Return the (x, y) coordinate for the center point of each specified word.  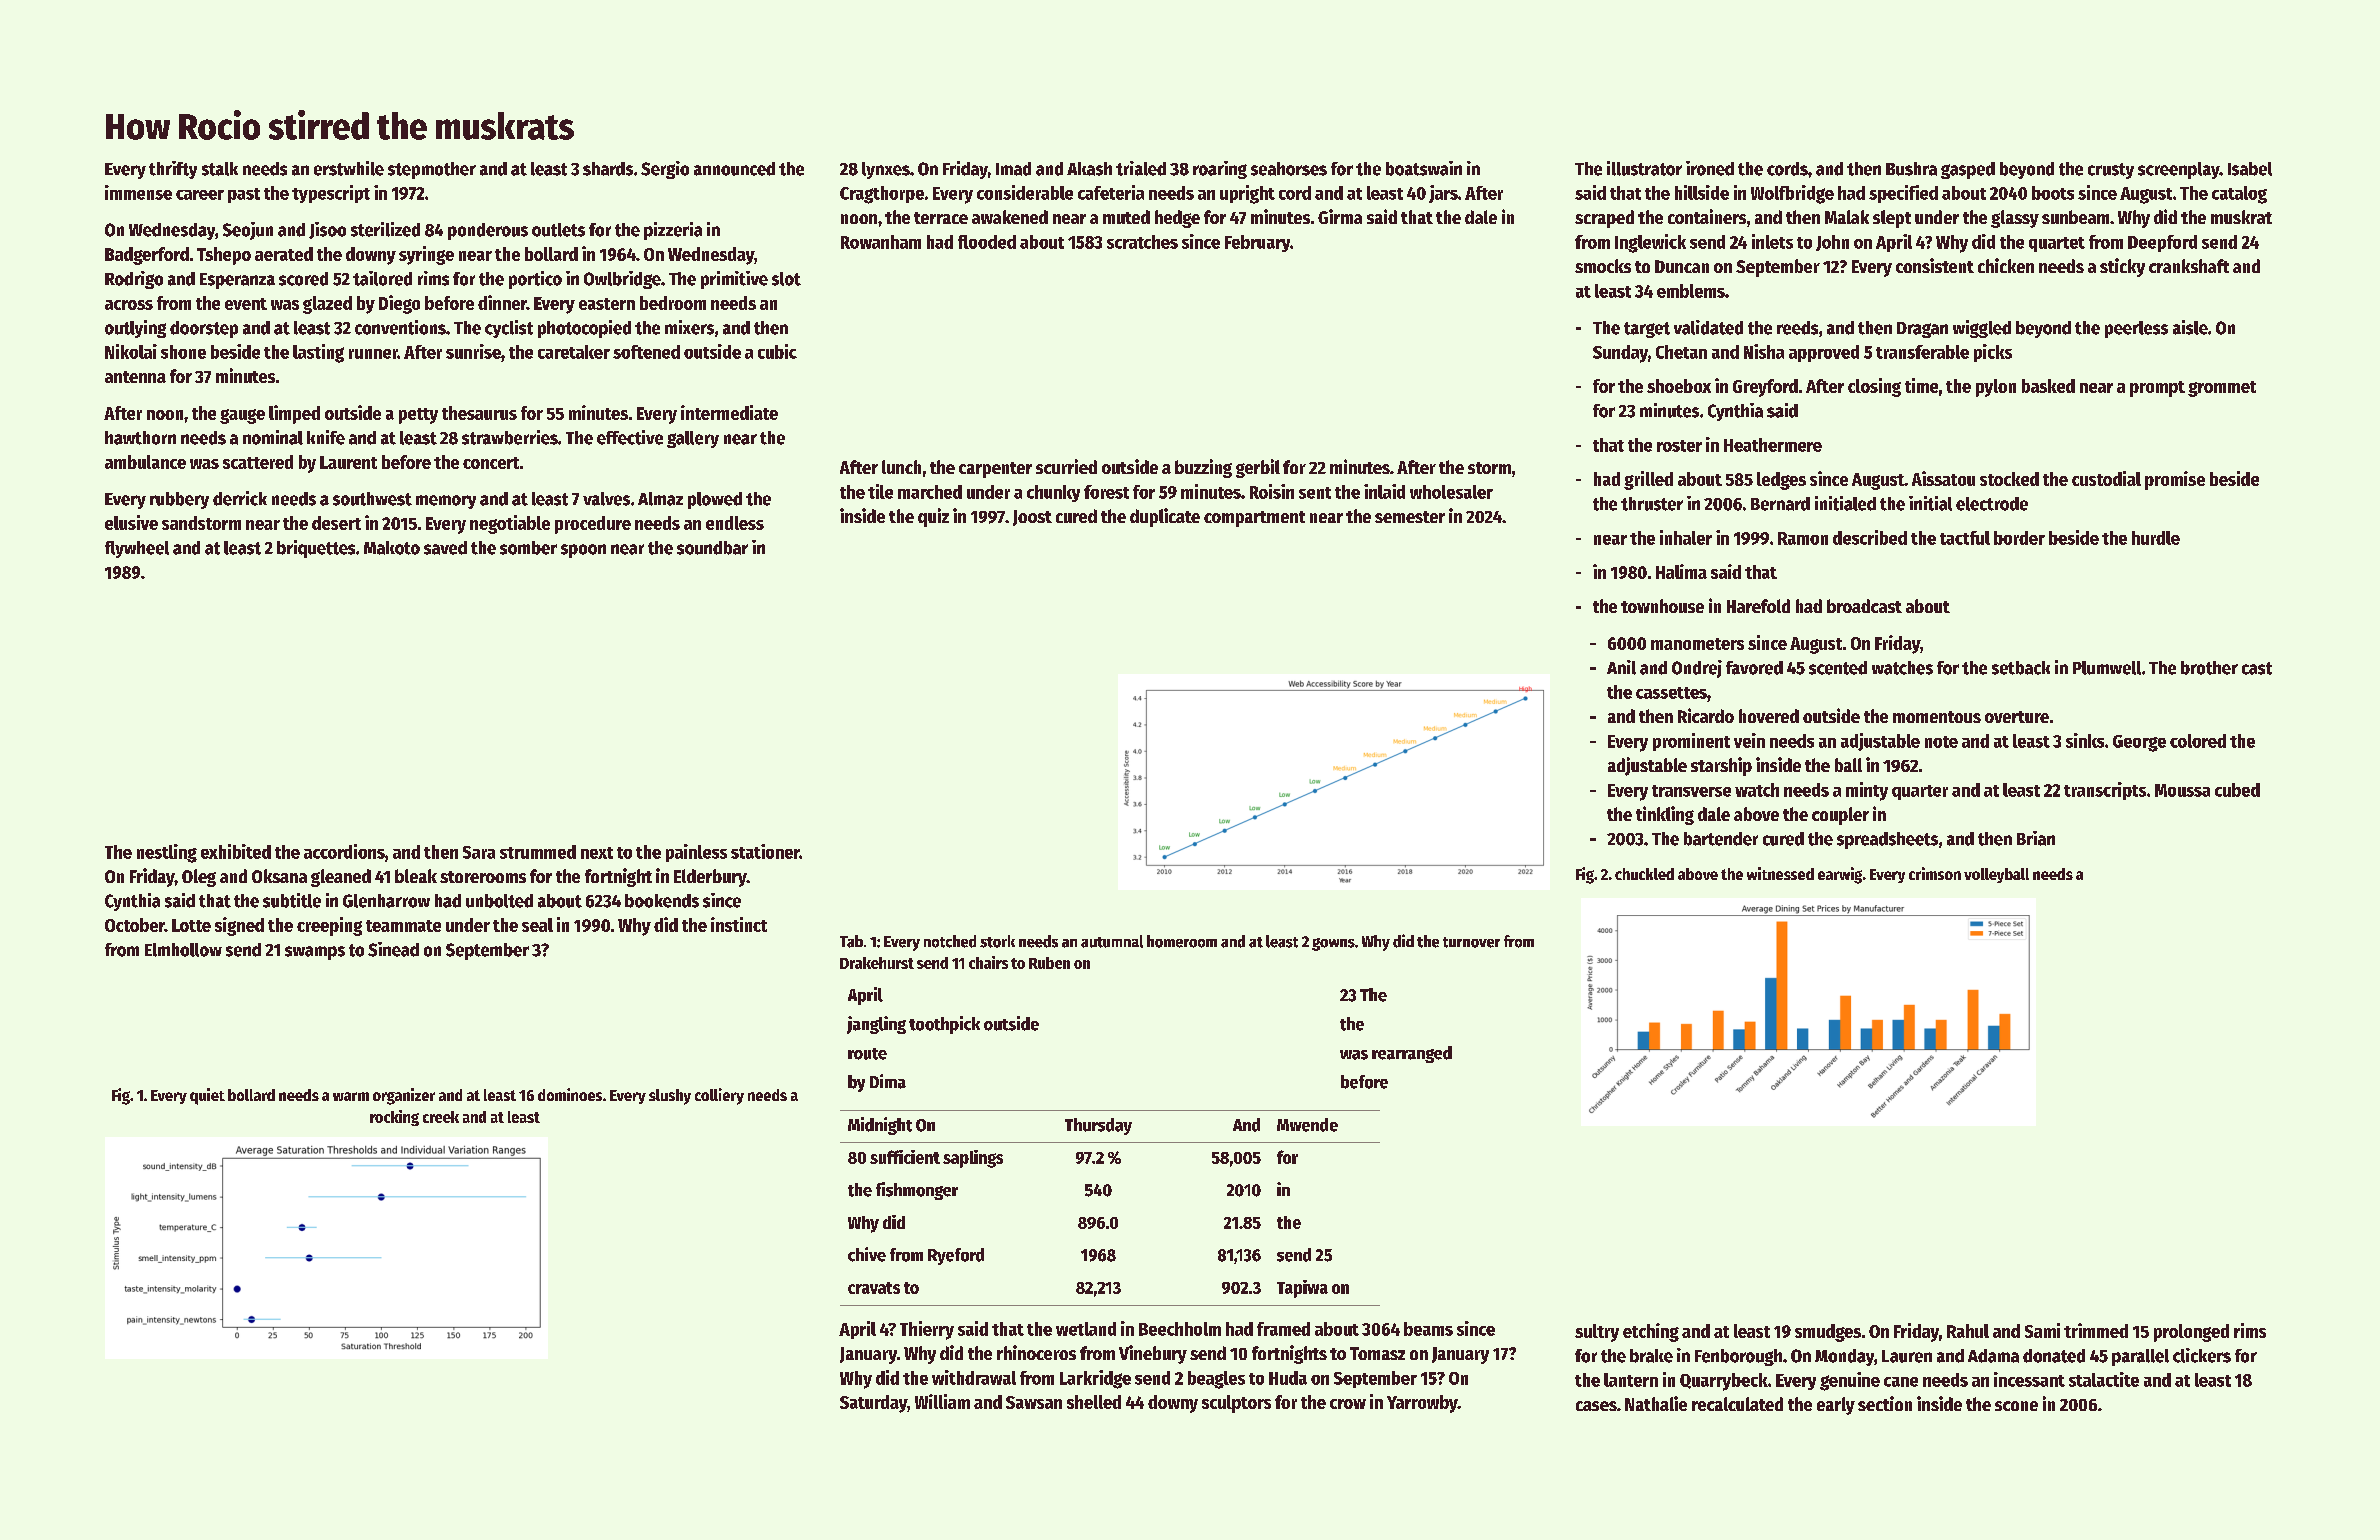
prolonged (2191, 1333)
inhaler (1686, 537)
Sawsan (1034, 1402)
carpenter (995, 470)
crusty (2111, 171)
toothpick (944, 1025)
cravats (874, 1288)
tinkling (1665, 815)
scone (2016, 1406)
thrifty (173, 170)
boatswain (1424, 168)
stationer (765, 851)
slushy (670, 1097)
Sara (479, 852)
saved (445, 548)
